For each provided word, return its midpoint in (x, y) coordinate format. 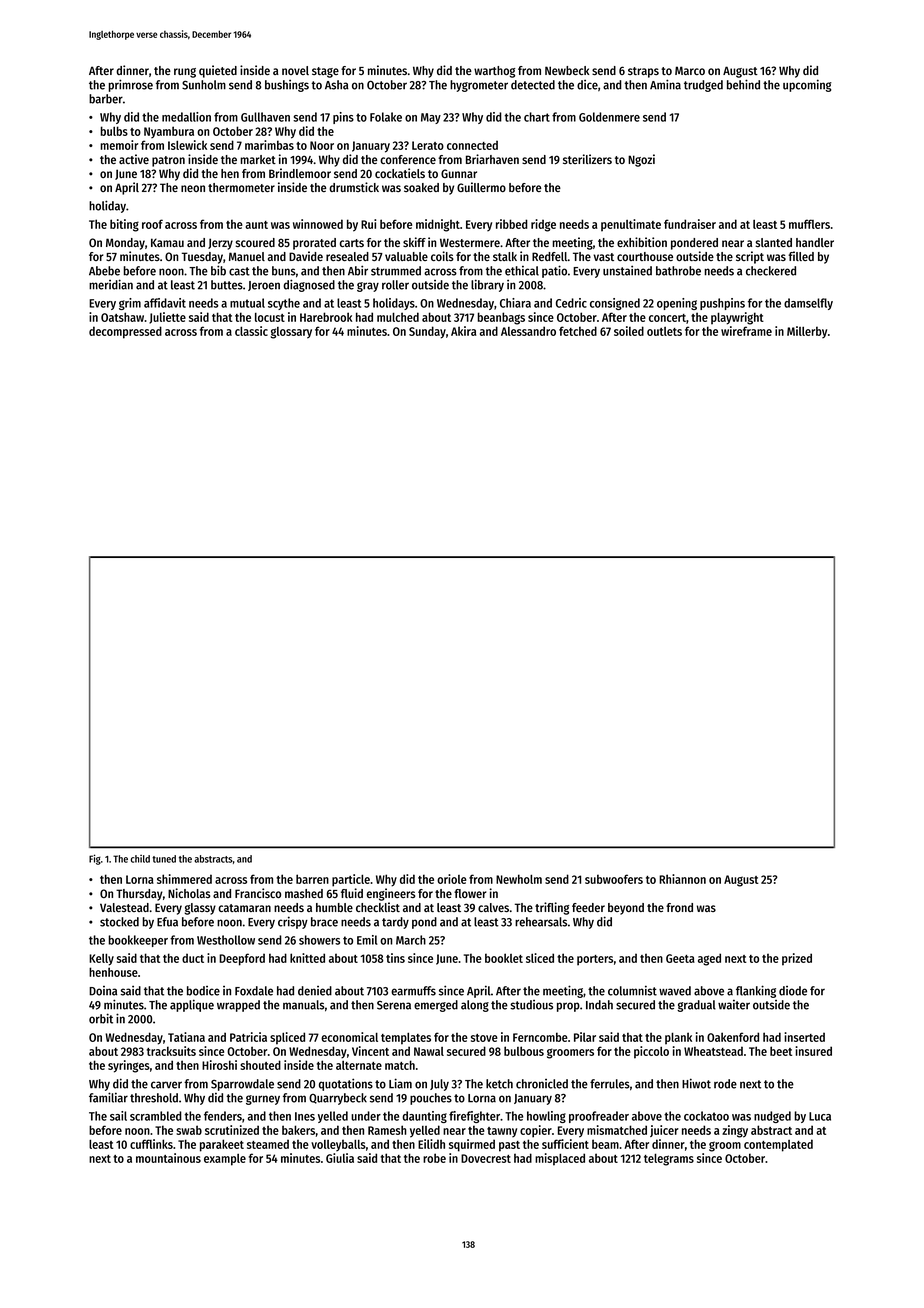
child (140, 858)
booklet (504, 958)
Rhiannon (682, 879)
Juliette (167, 318)
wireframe (746, 331)
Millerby (807, 332)
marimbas (269, 145)
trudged (703, 86)
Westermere (470, 242)
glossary (291, 333)
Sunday (427, 332)
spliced (287, 1038)
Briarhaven (492, 159)
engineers (391, 894)
